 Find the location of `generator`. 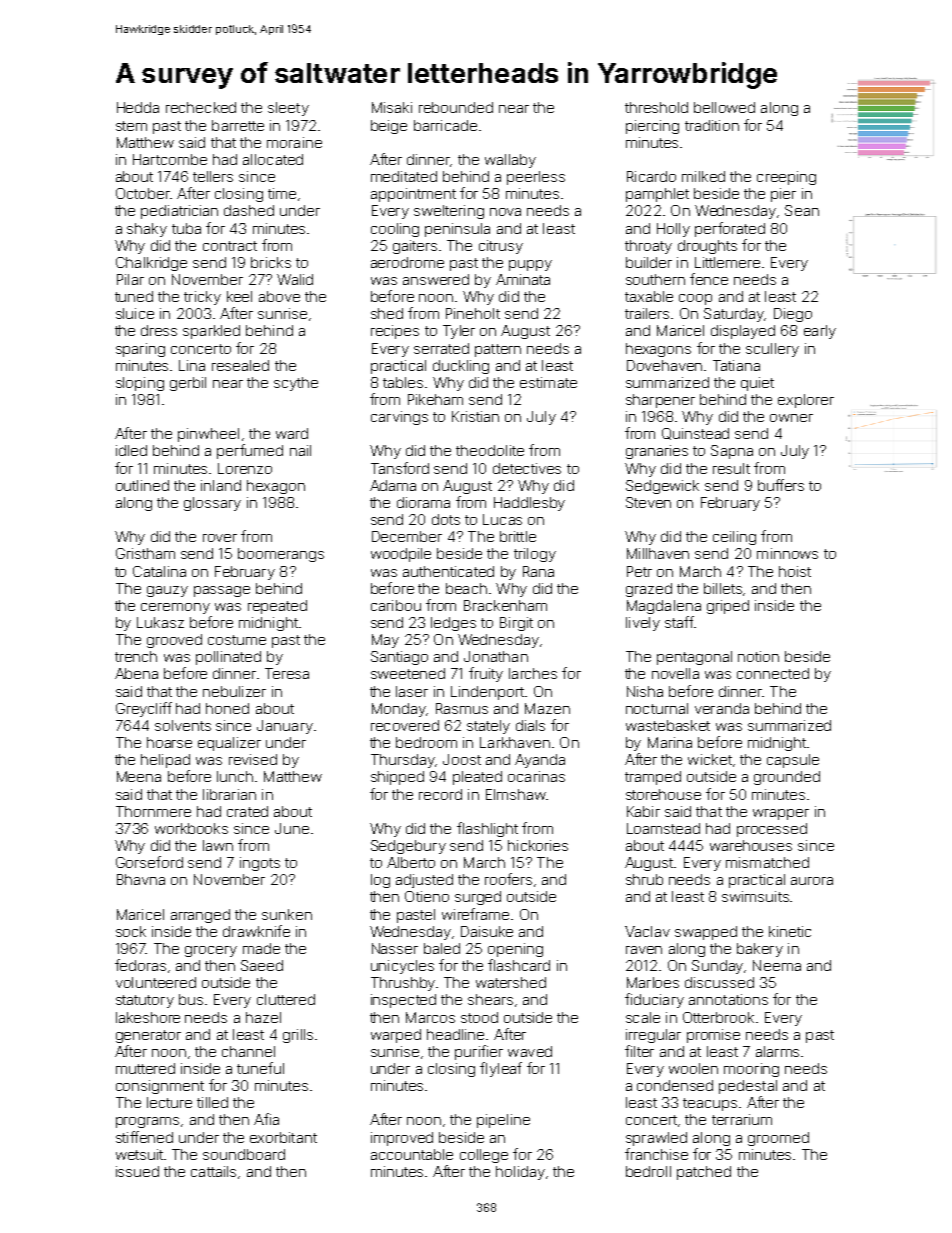

generator is located at coordinates (148, 1036).
